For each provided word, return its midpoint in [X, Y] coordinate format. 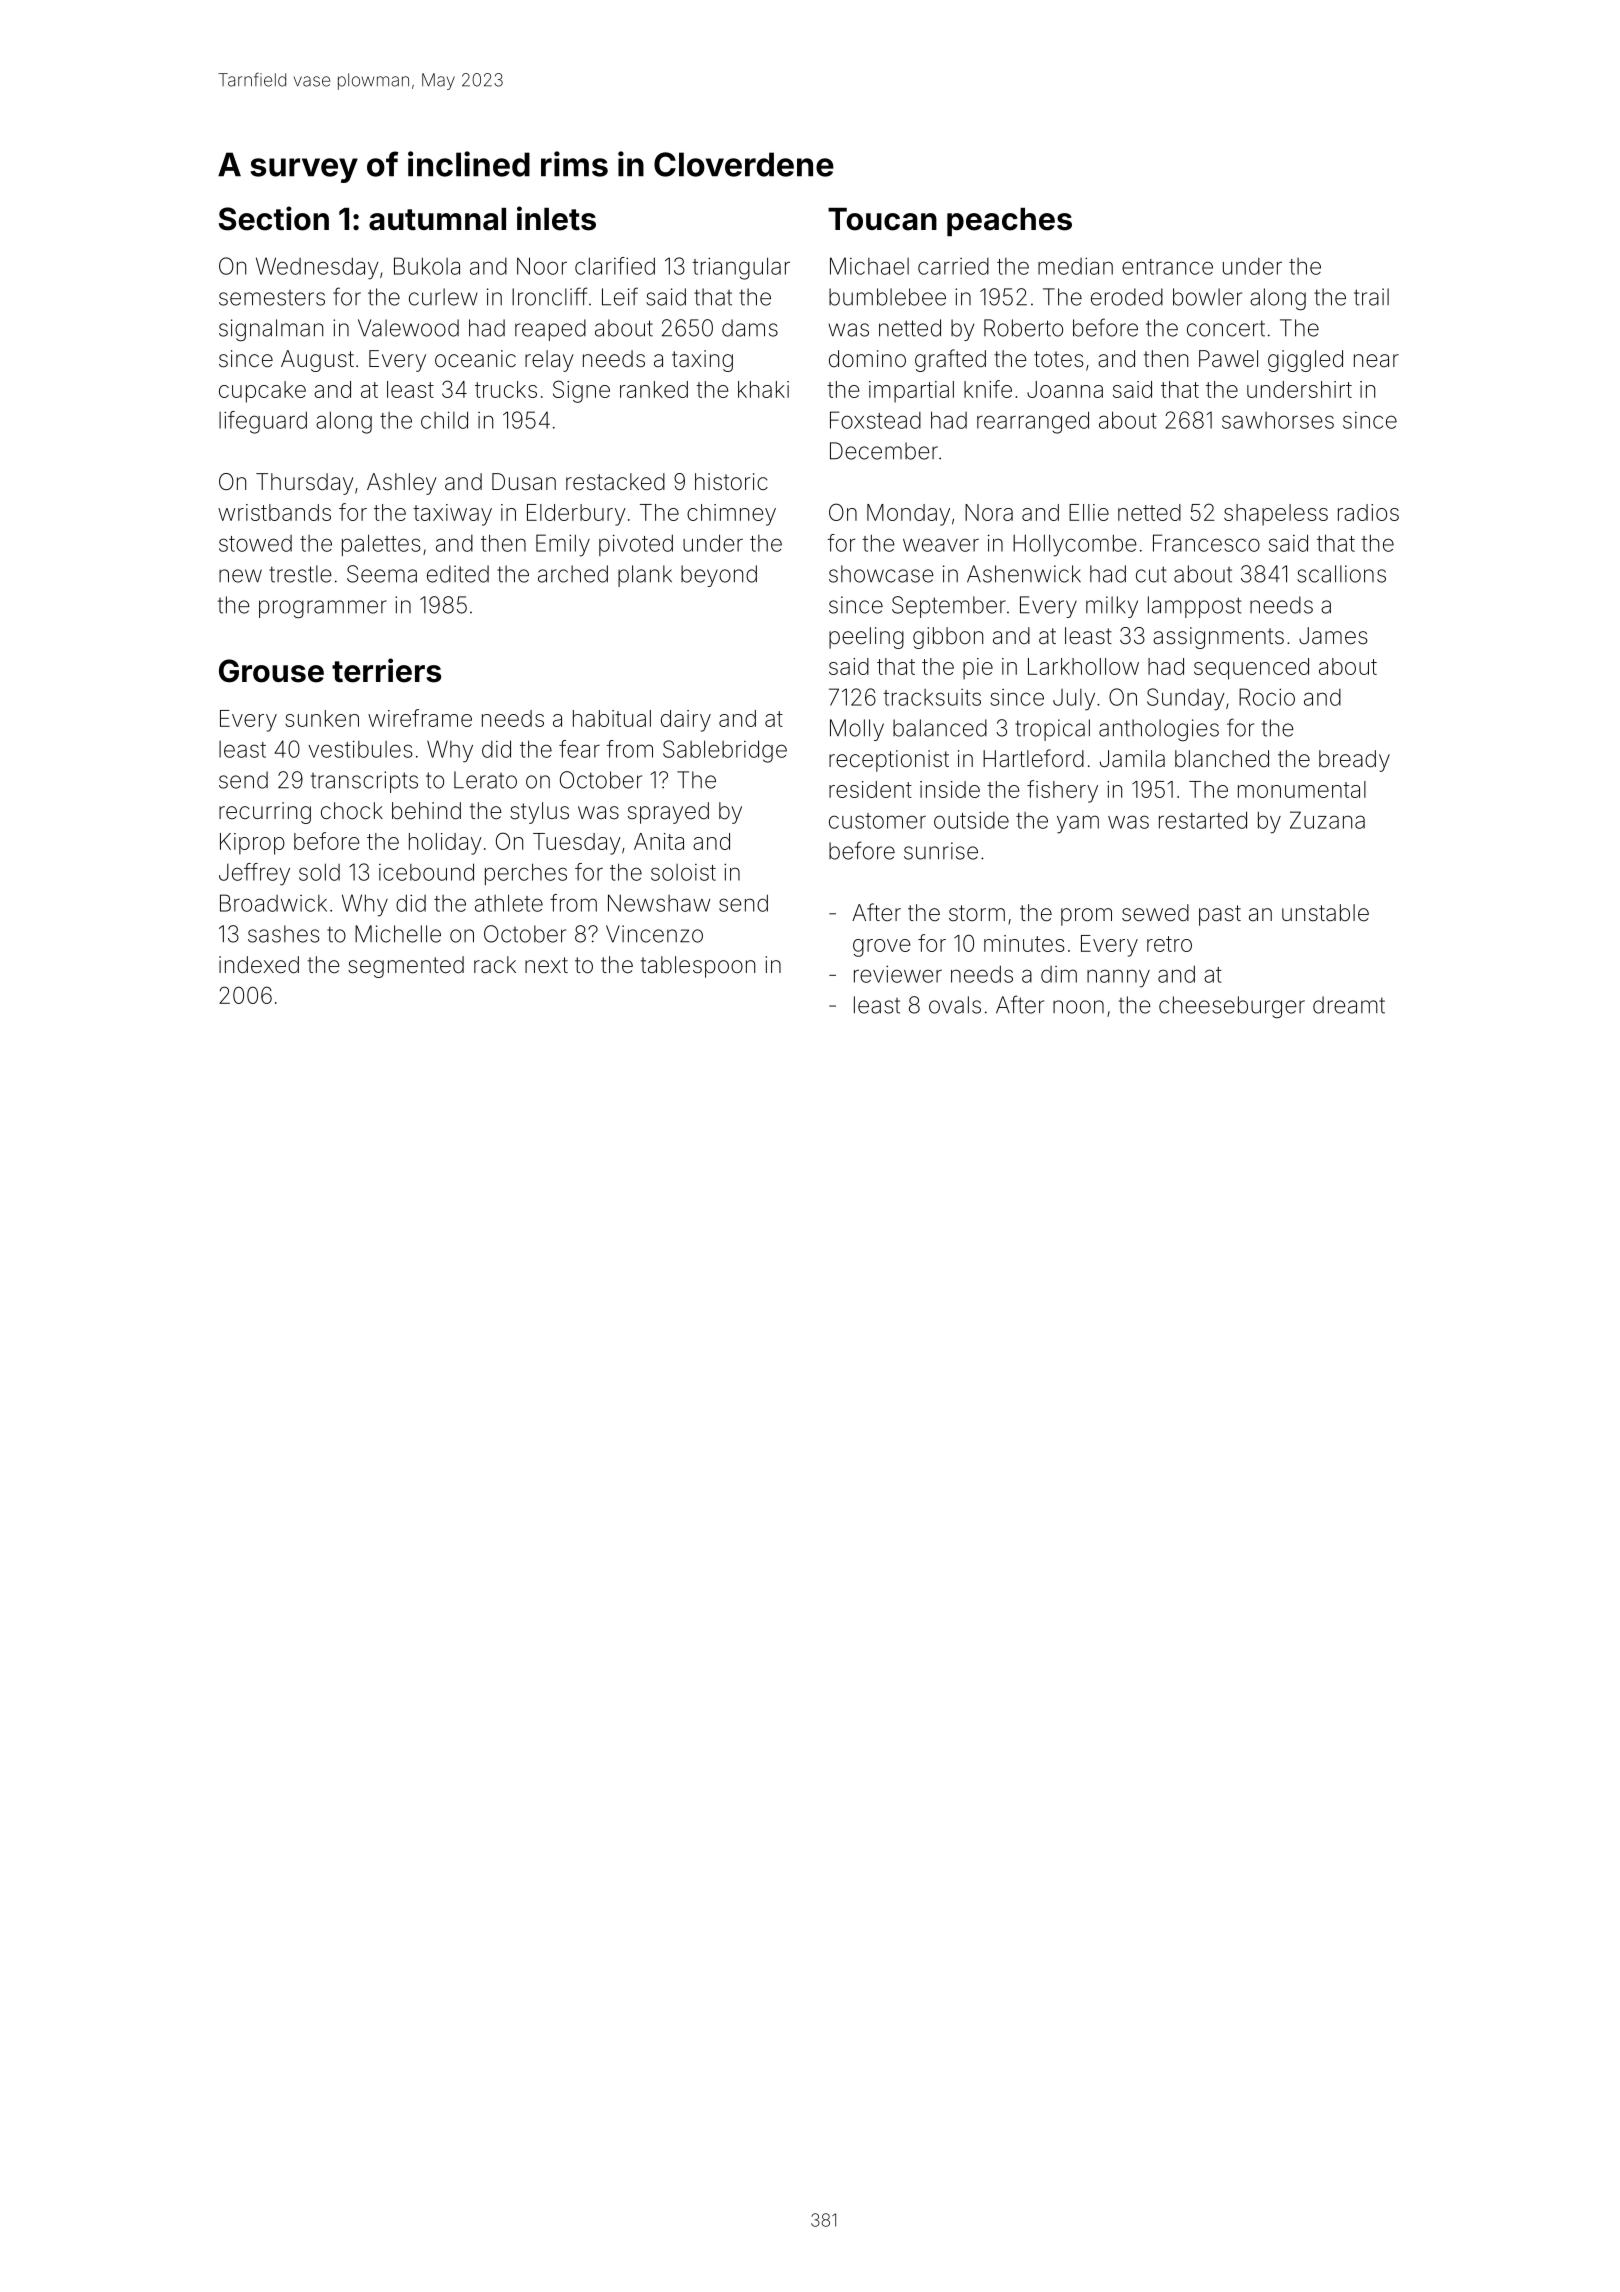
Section [274, 218]
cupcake [262, 392]
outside [971, 820]
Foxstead [875, 420]
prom [1086, 917]
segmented [406, 967]
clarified [615, 266]
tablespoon [698, 967]
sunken [322, 718]
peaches [1009, 222]
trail [1371, 297]
